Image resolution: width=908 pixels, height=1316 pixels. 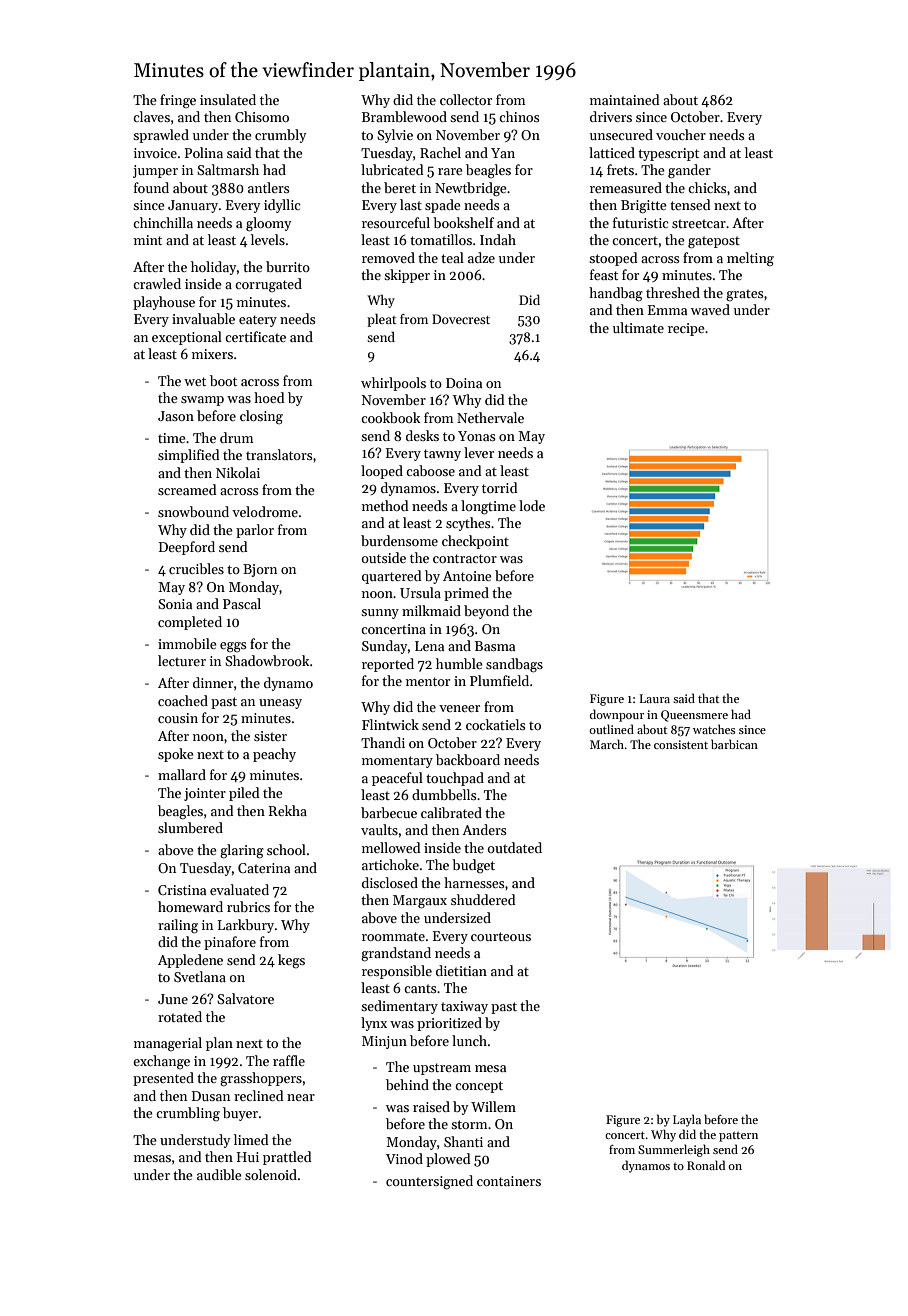 What do you see at coordinates (681, 134) in the screenshot?
I see `voucher` at bounding box center [681, 134].
